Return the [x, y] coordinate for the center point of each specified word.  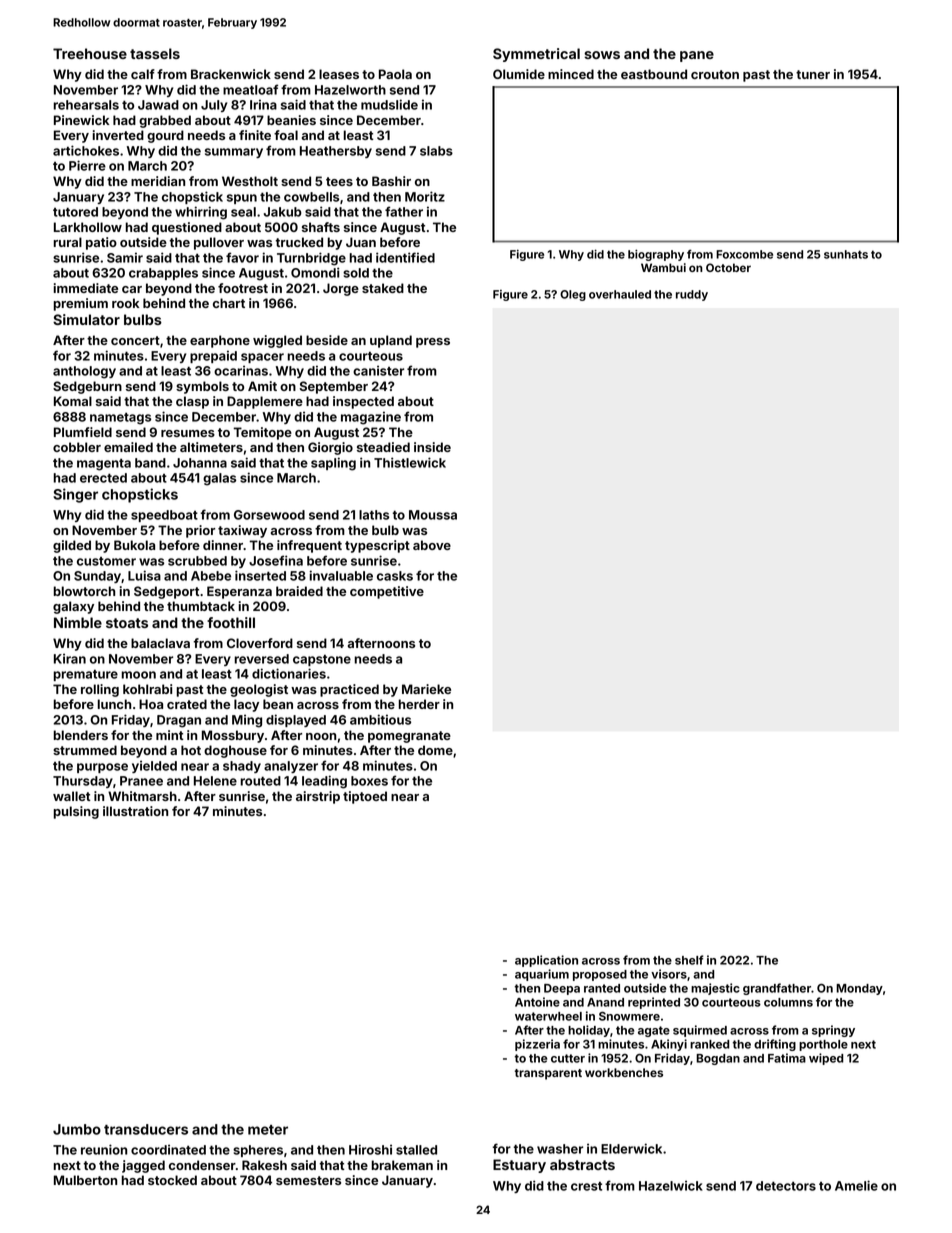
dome [435, 750]
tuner [813, 74]
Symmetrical [536, 55]
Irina [263, 104]
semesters [308, 1180]
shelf [689, 960]
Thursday [83, 782]
